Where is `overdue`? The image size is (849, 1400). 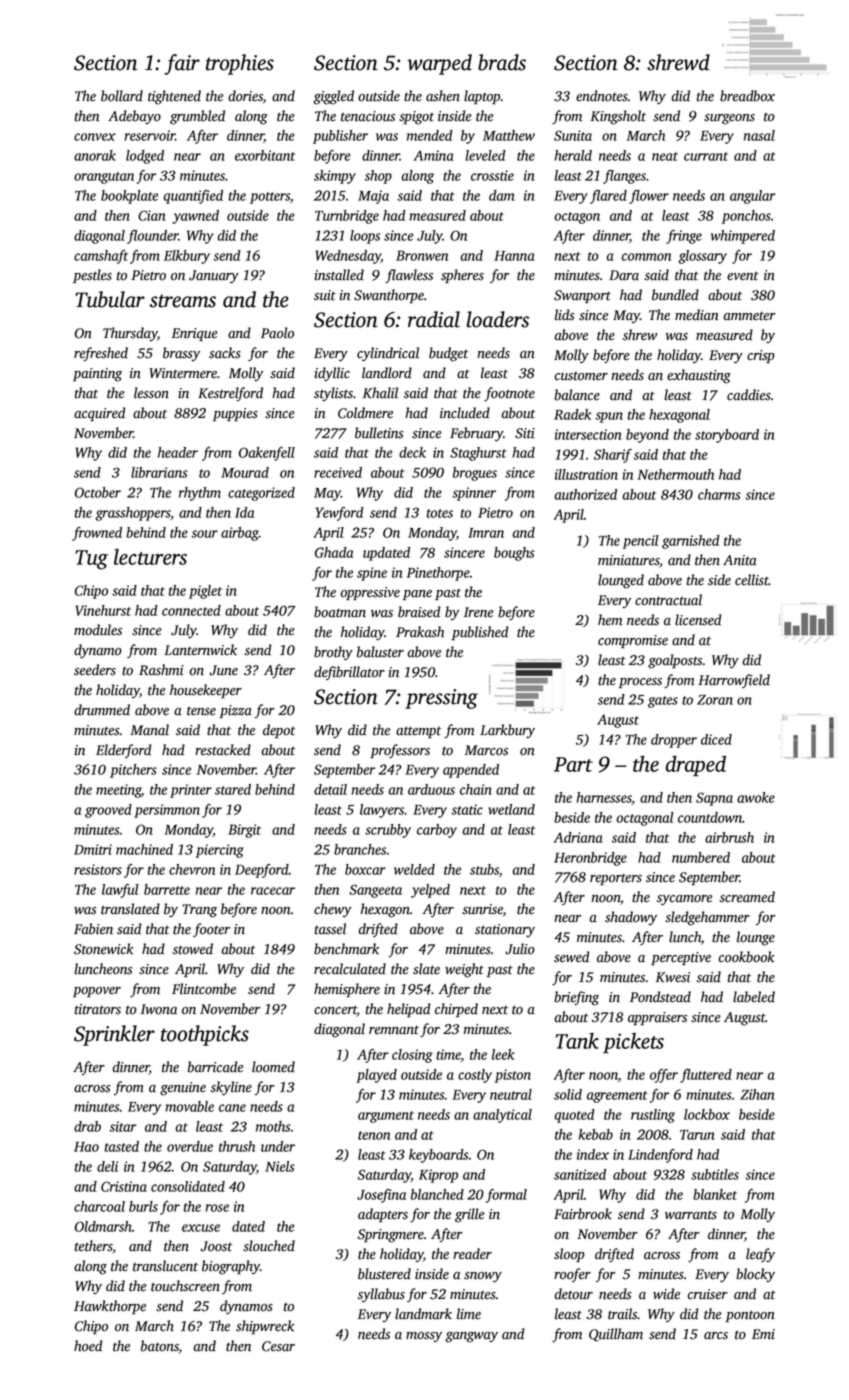
overdue is located at coordinates (190, 1146).
